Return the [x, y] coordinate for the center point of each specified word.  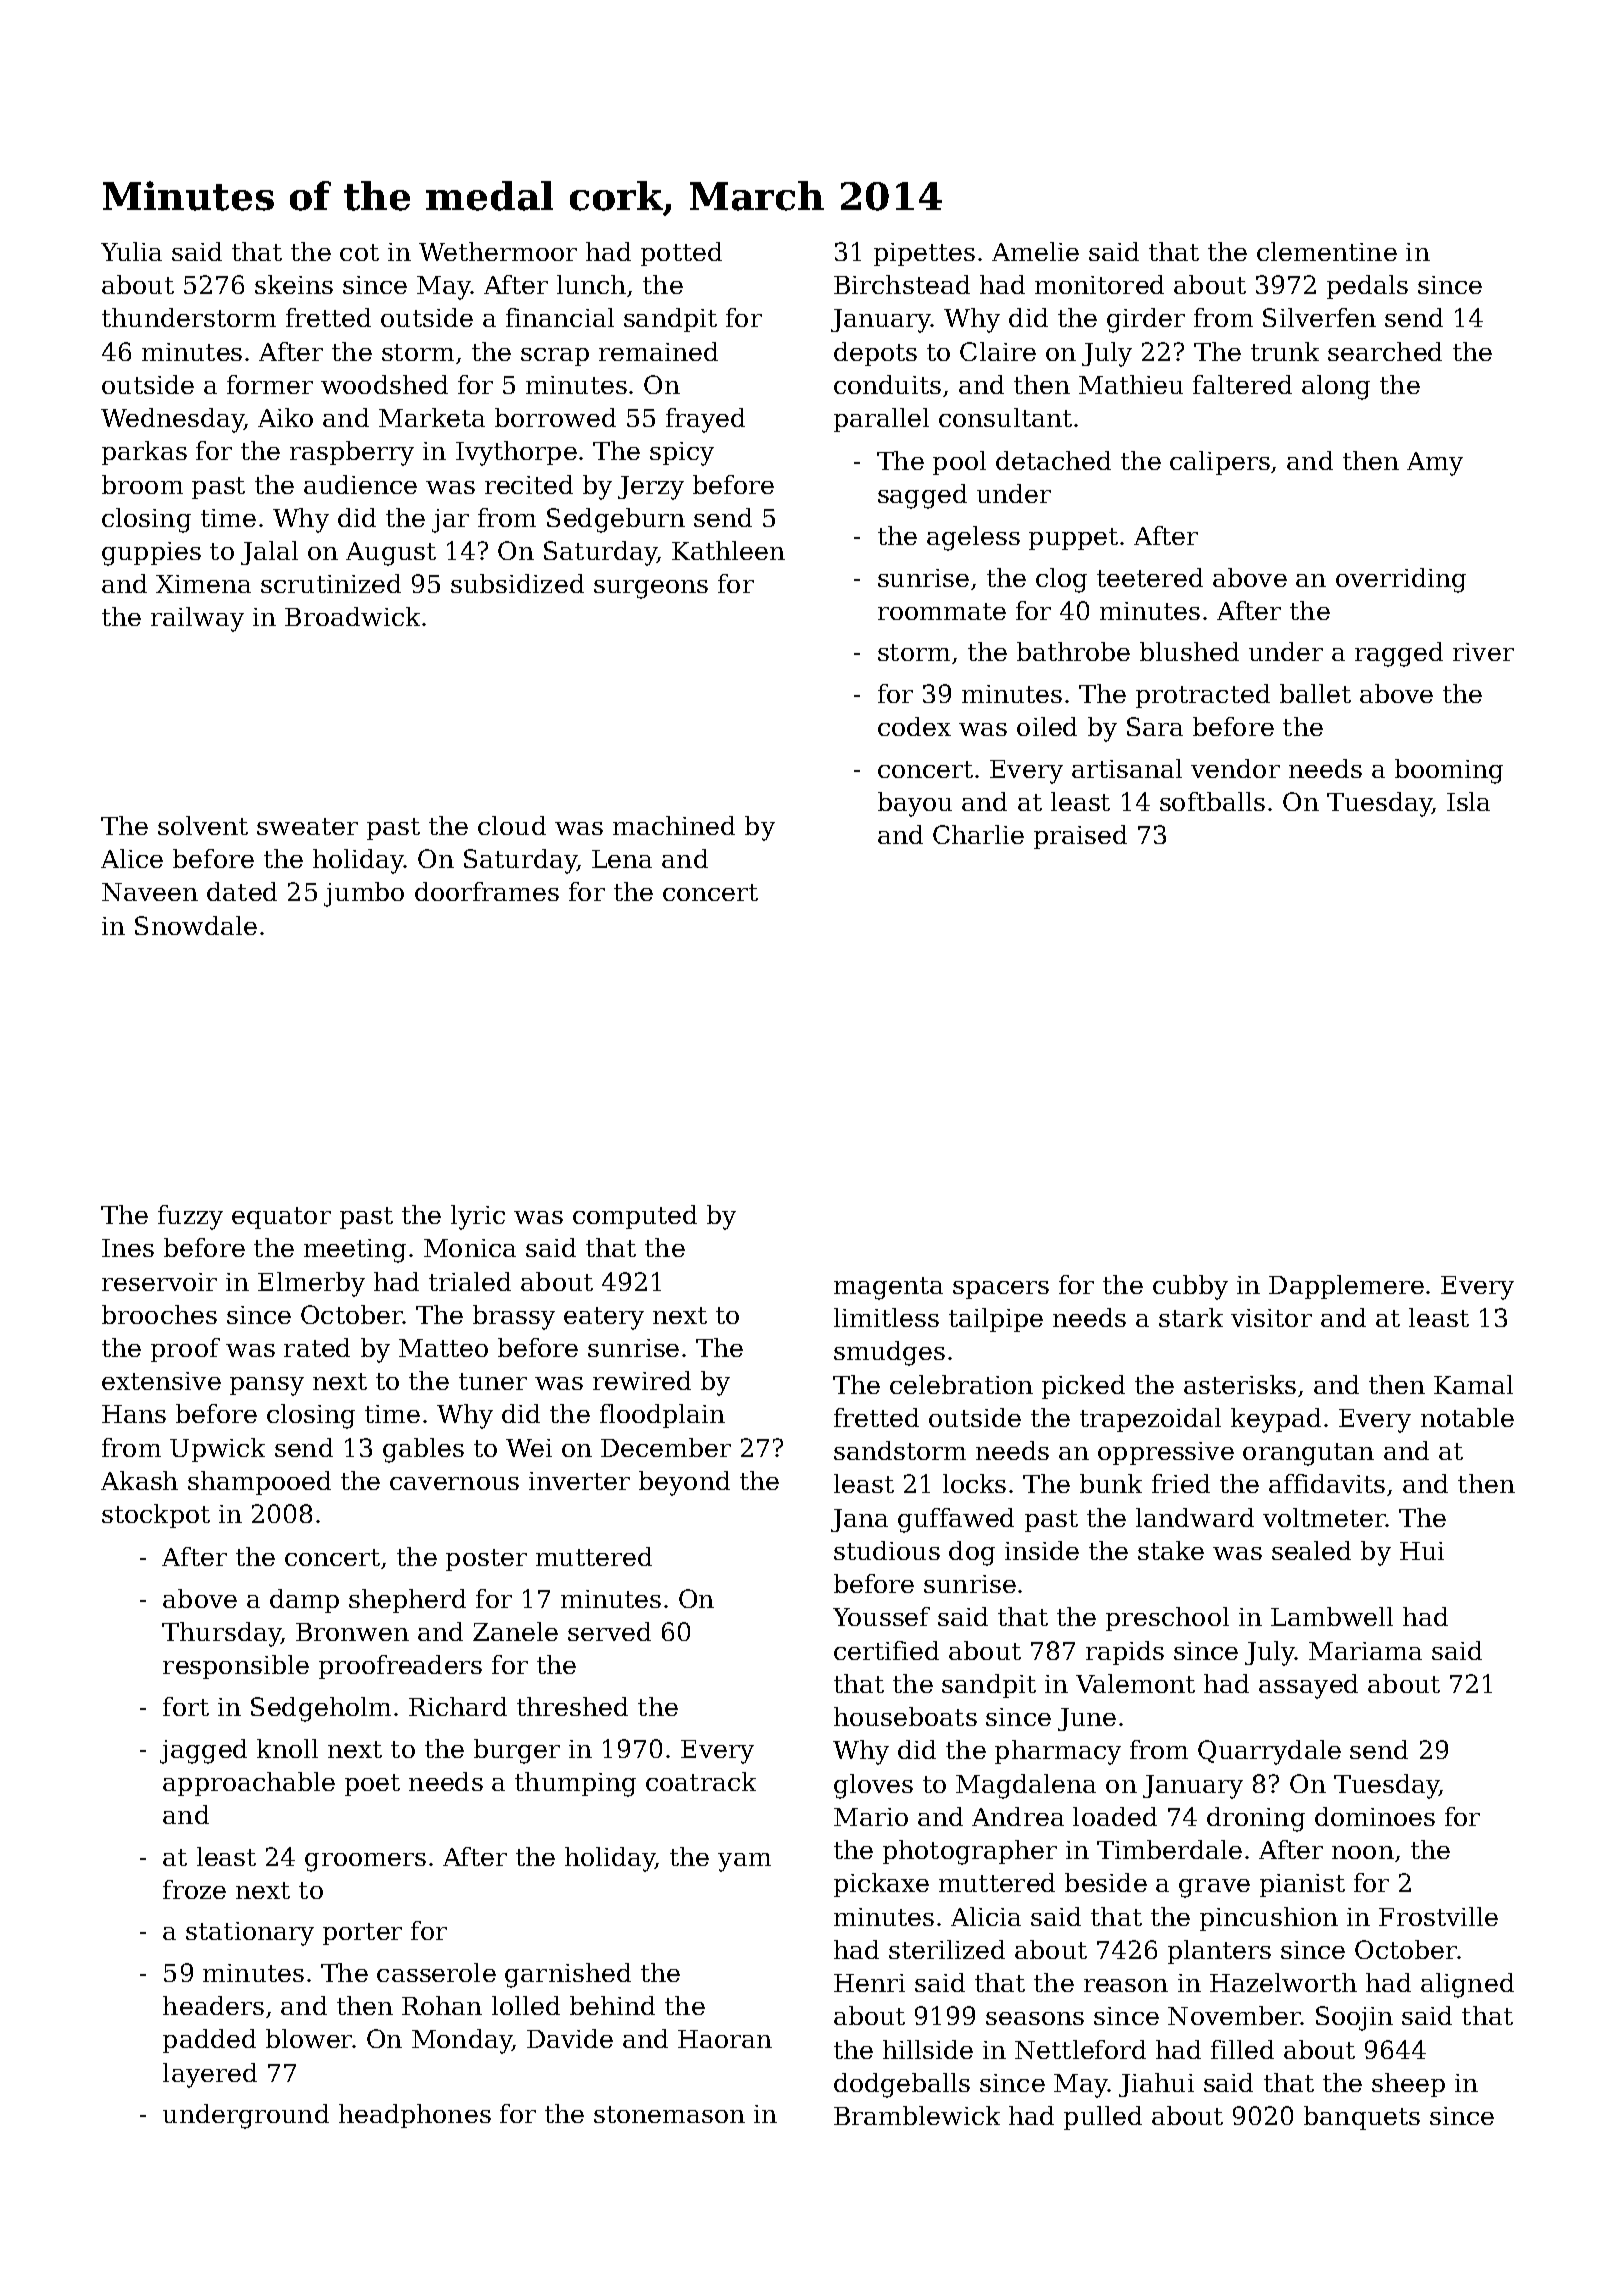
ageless [973, 538]
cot [359, 252]
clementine [1327, 251]
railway [197, 619]
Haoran [725, 2039]
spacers [1001, 1290]
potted [681, 254]
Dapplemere [1346, 1287]
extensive [161, 1381]
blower [309, 2038]
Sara [1155, 726]
